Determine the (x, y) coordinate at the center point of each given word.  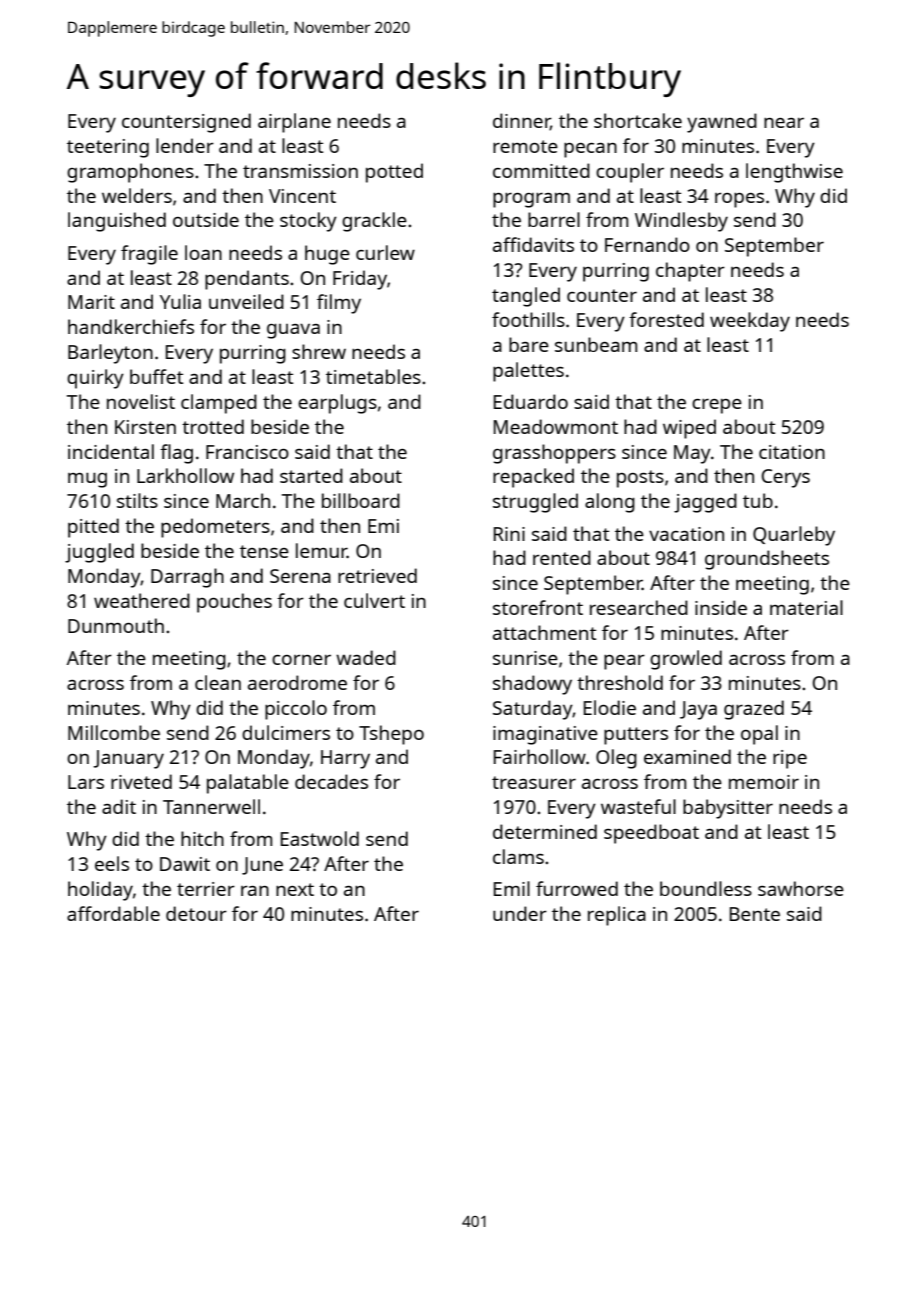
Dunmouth (116, 625)
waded (366, 657)
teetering (108, 148)
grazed (754, 710)
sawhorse (801, 888)
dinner (521, 121)
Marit (91, 302)
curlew (385, 252)
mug (87, 480)
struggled (535, 503)
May (692, 454)
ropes (739, 200)
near (784, 123)
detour (196, 913)
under (520, 913)
